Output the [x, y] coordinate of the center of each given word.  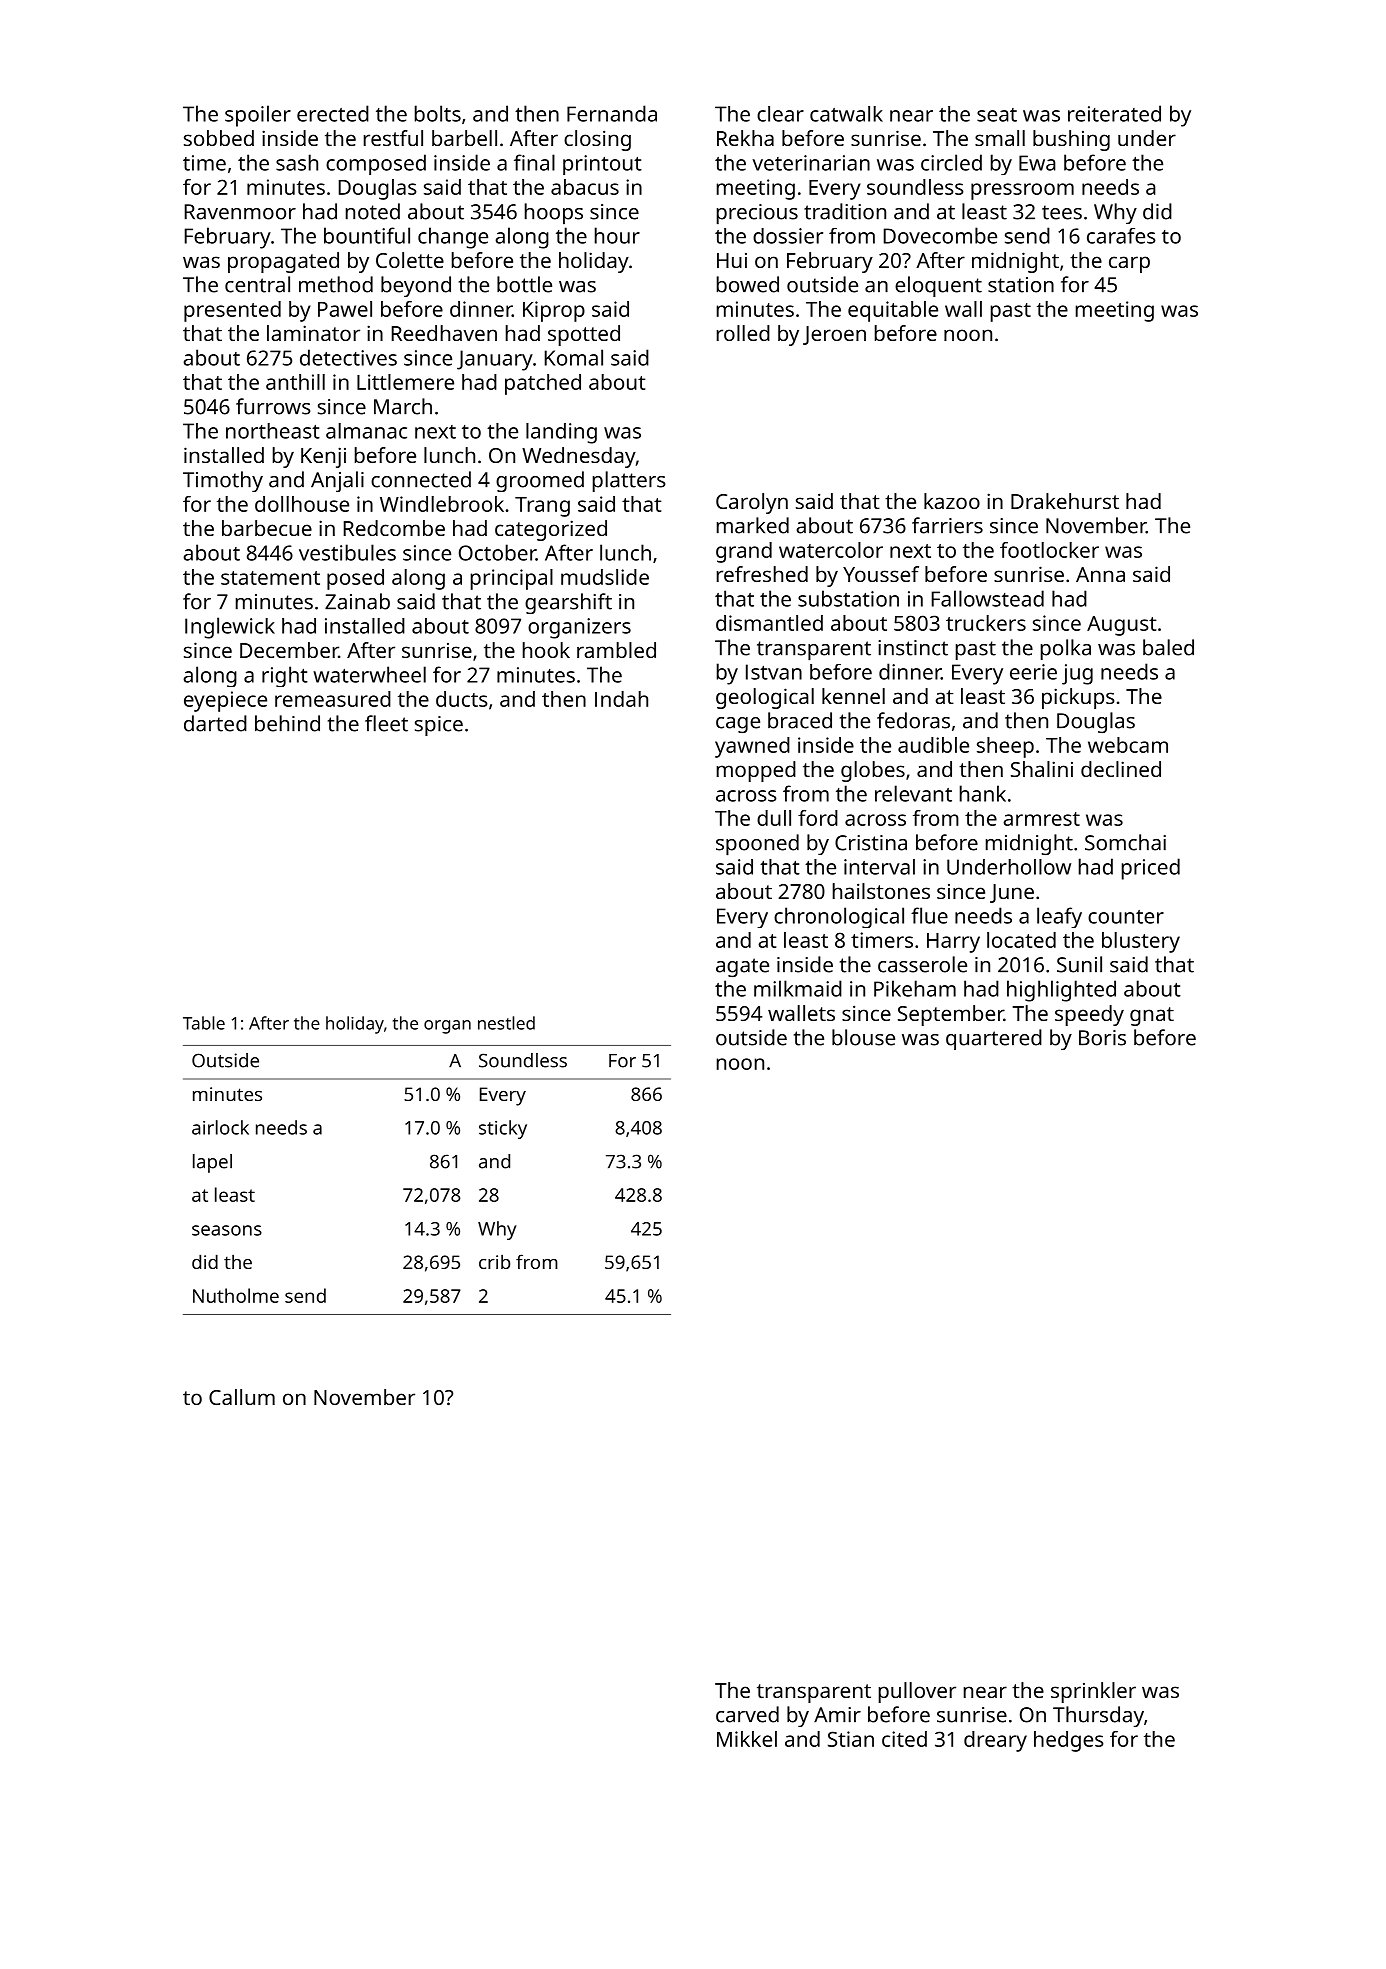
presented [232, 311]
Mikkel [747, 1739]
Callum [242, 1397]
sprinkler [1093, 1692]
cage [738, 725]
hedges [1069, 1741]
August [1121, 626]
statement [270, 578]
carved [747, 1714]
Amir [837, 1715]
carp [1129, 264]
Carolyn [752, 503]
